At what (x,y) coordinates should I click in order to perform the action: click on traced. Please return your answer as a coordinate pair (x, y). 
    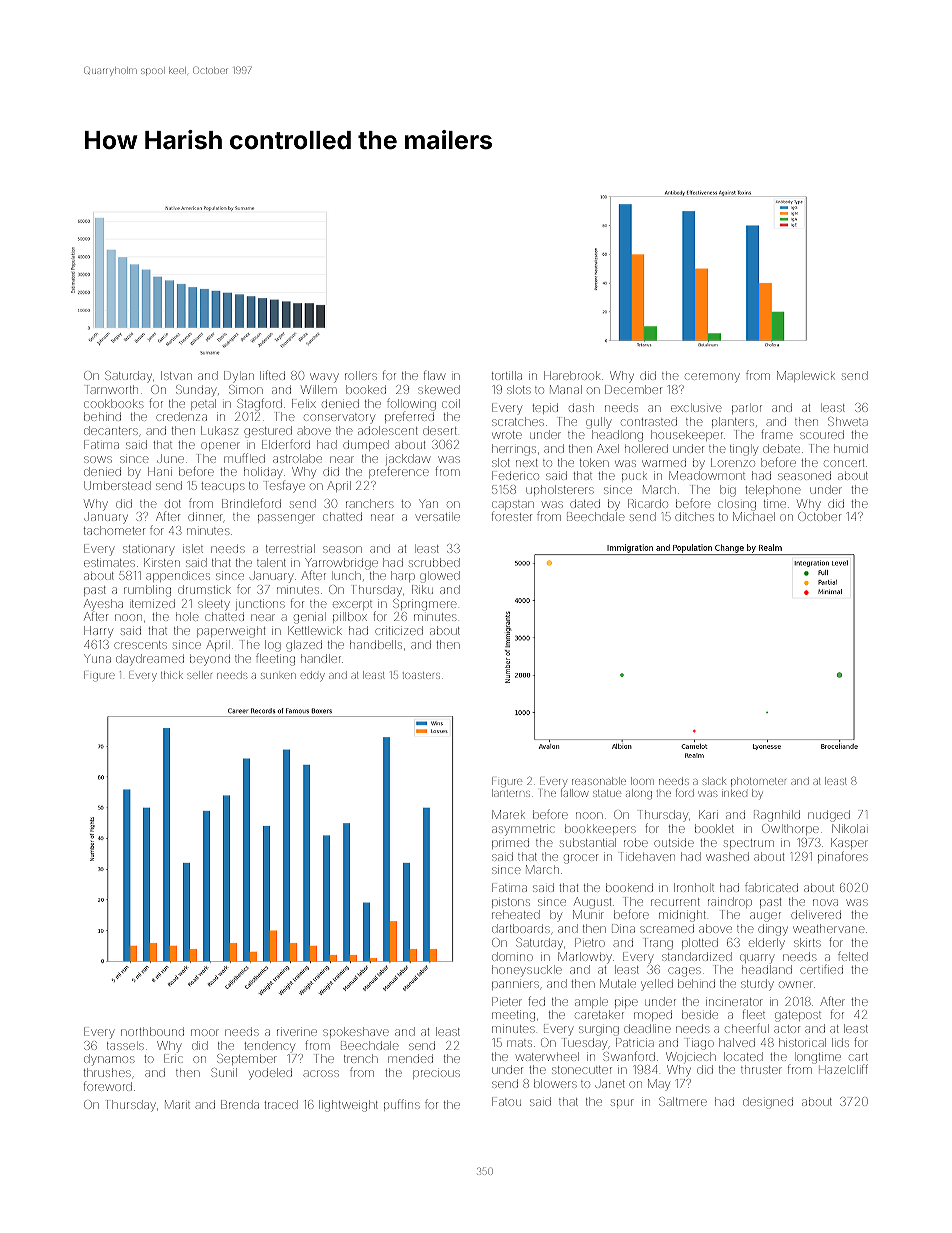
    Looking at the image, I should click on (281, 1104).
